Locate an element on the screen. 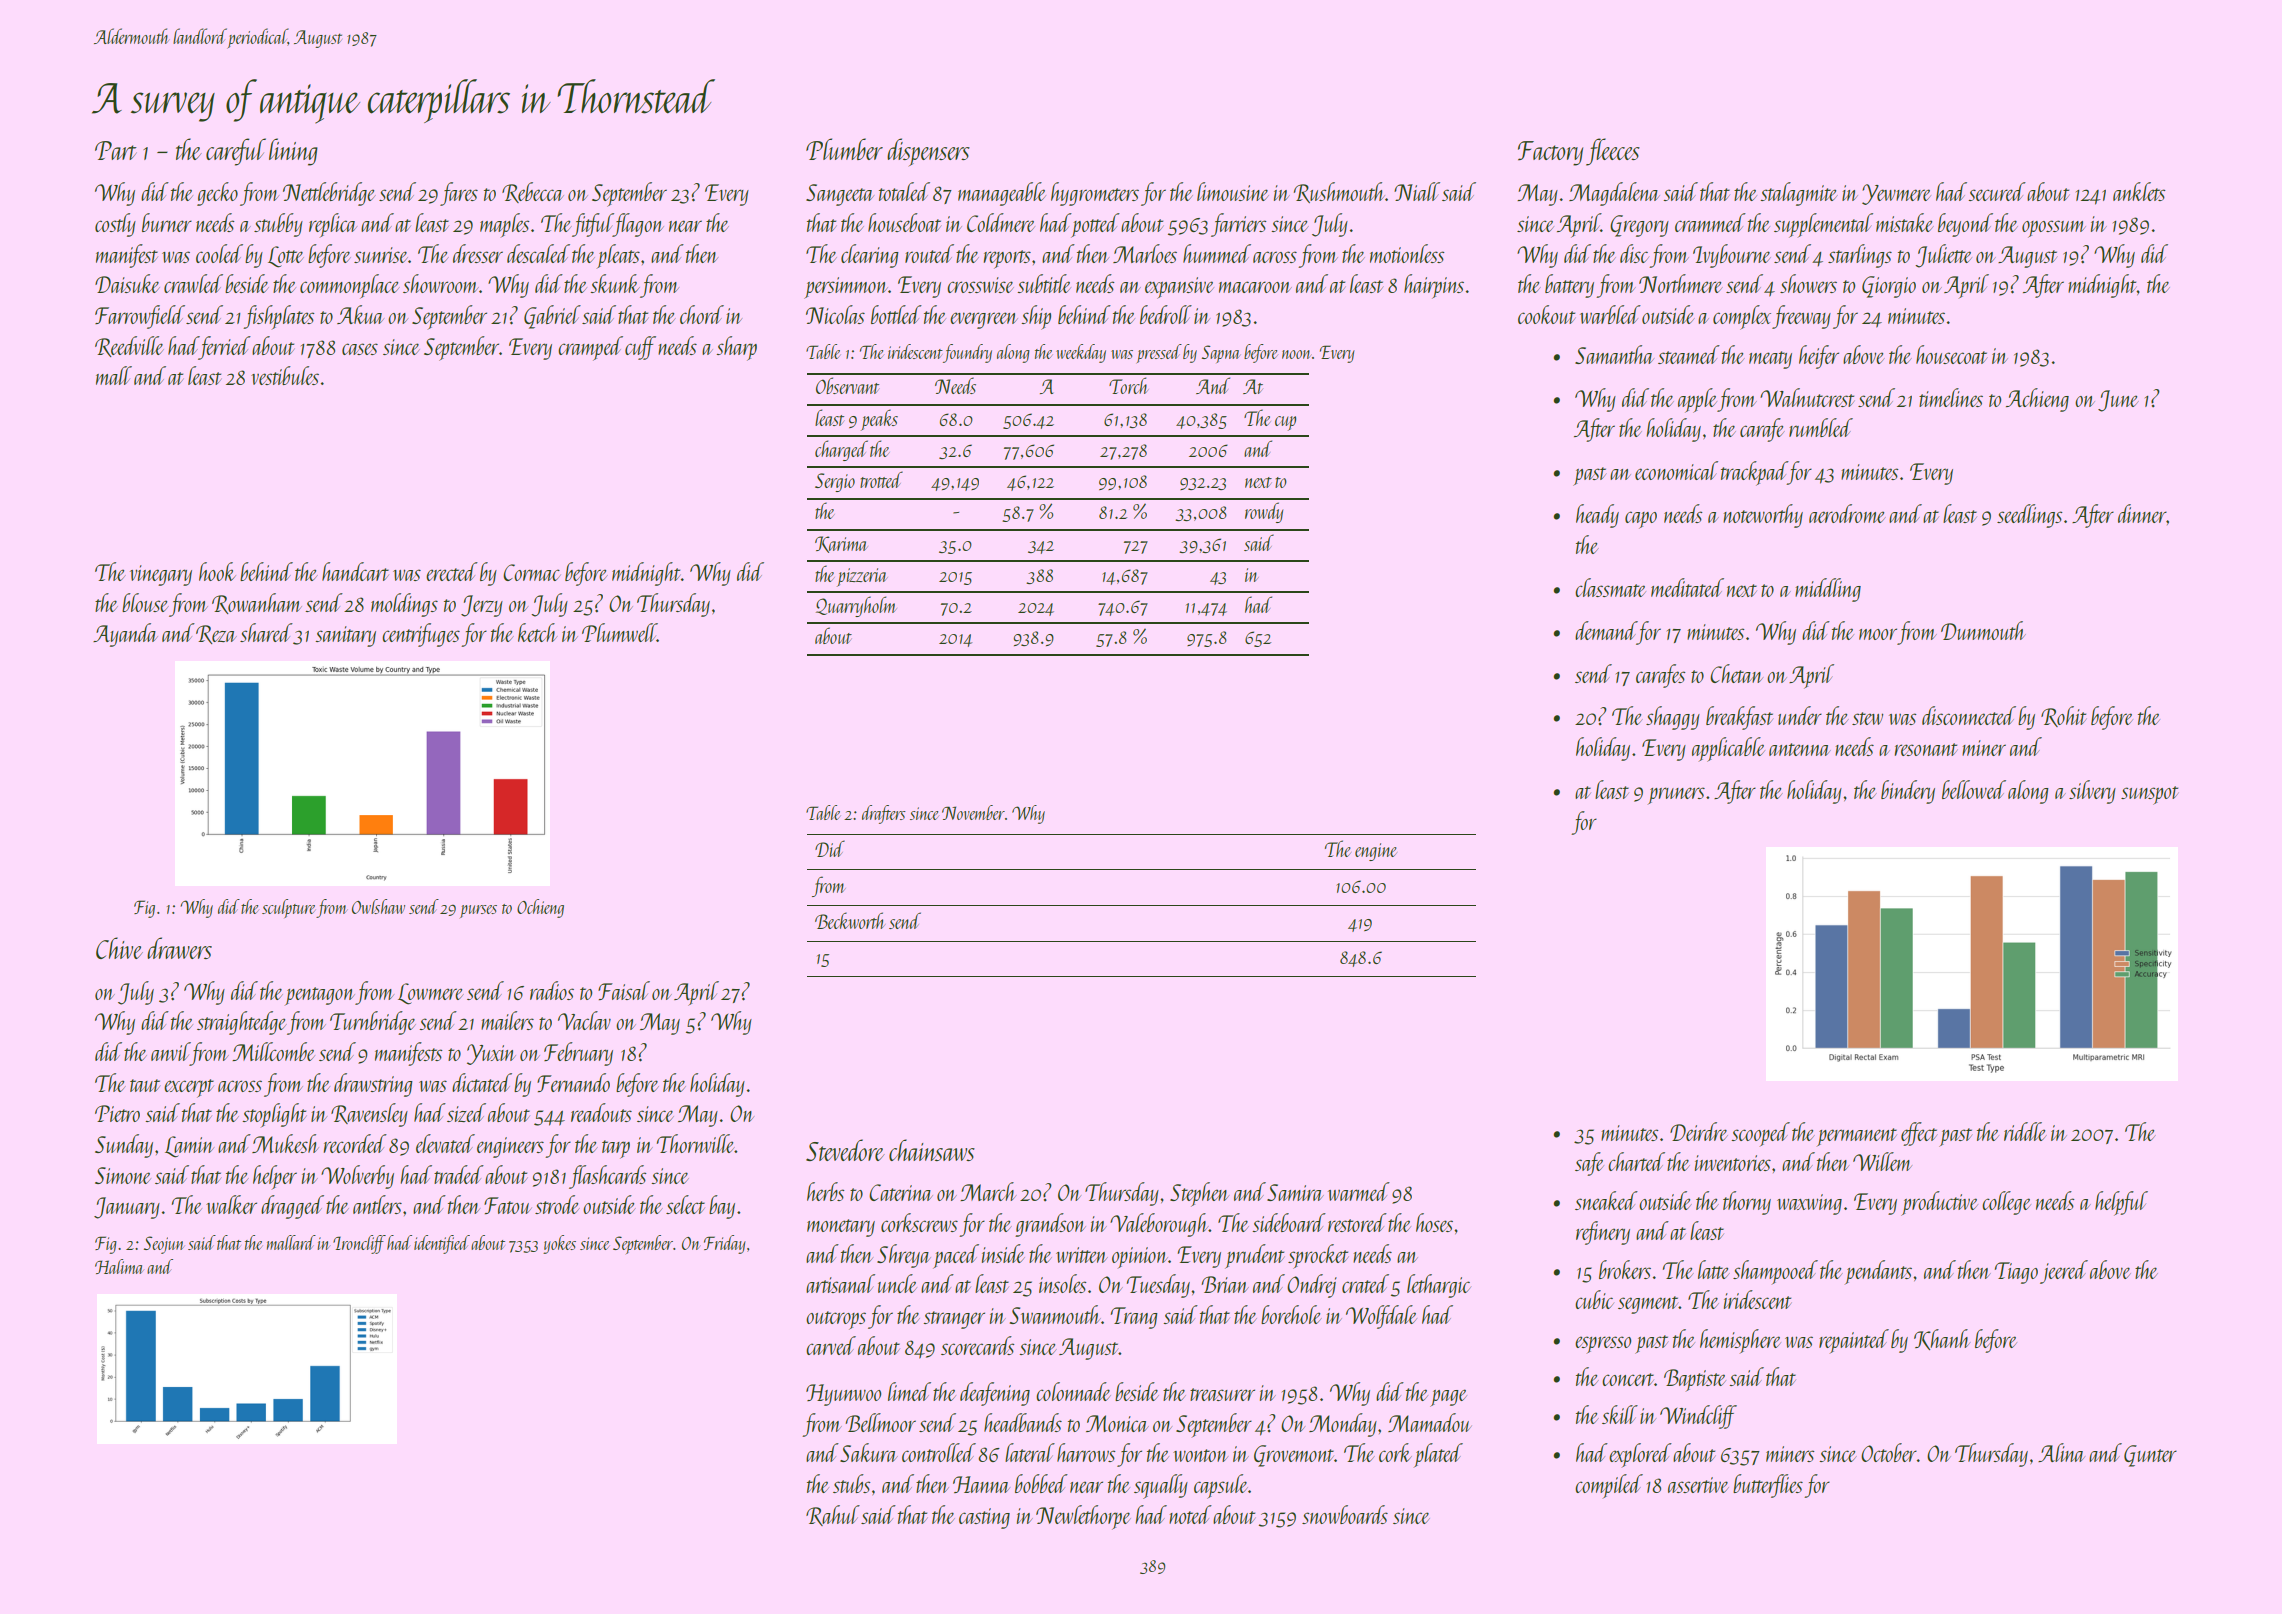 Image resolution: width=2282 pixels, height=1614 pixels. skunk is located at coordinates (615, 283).
